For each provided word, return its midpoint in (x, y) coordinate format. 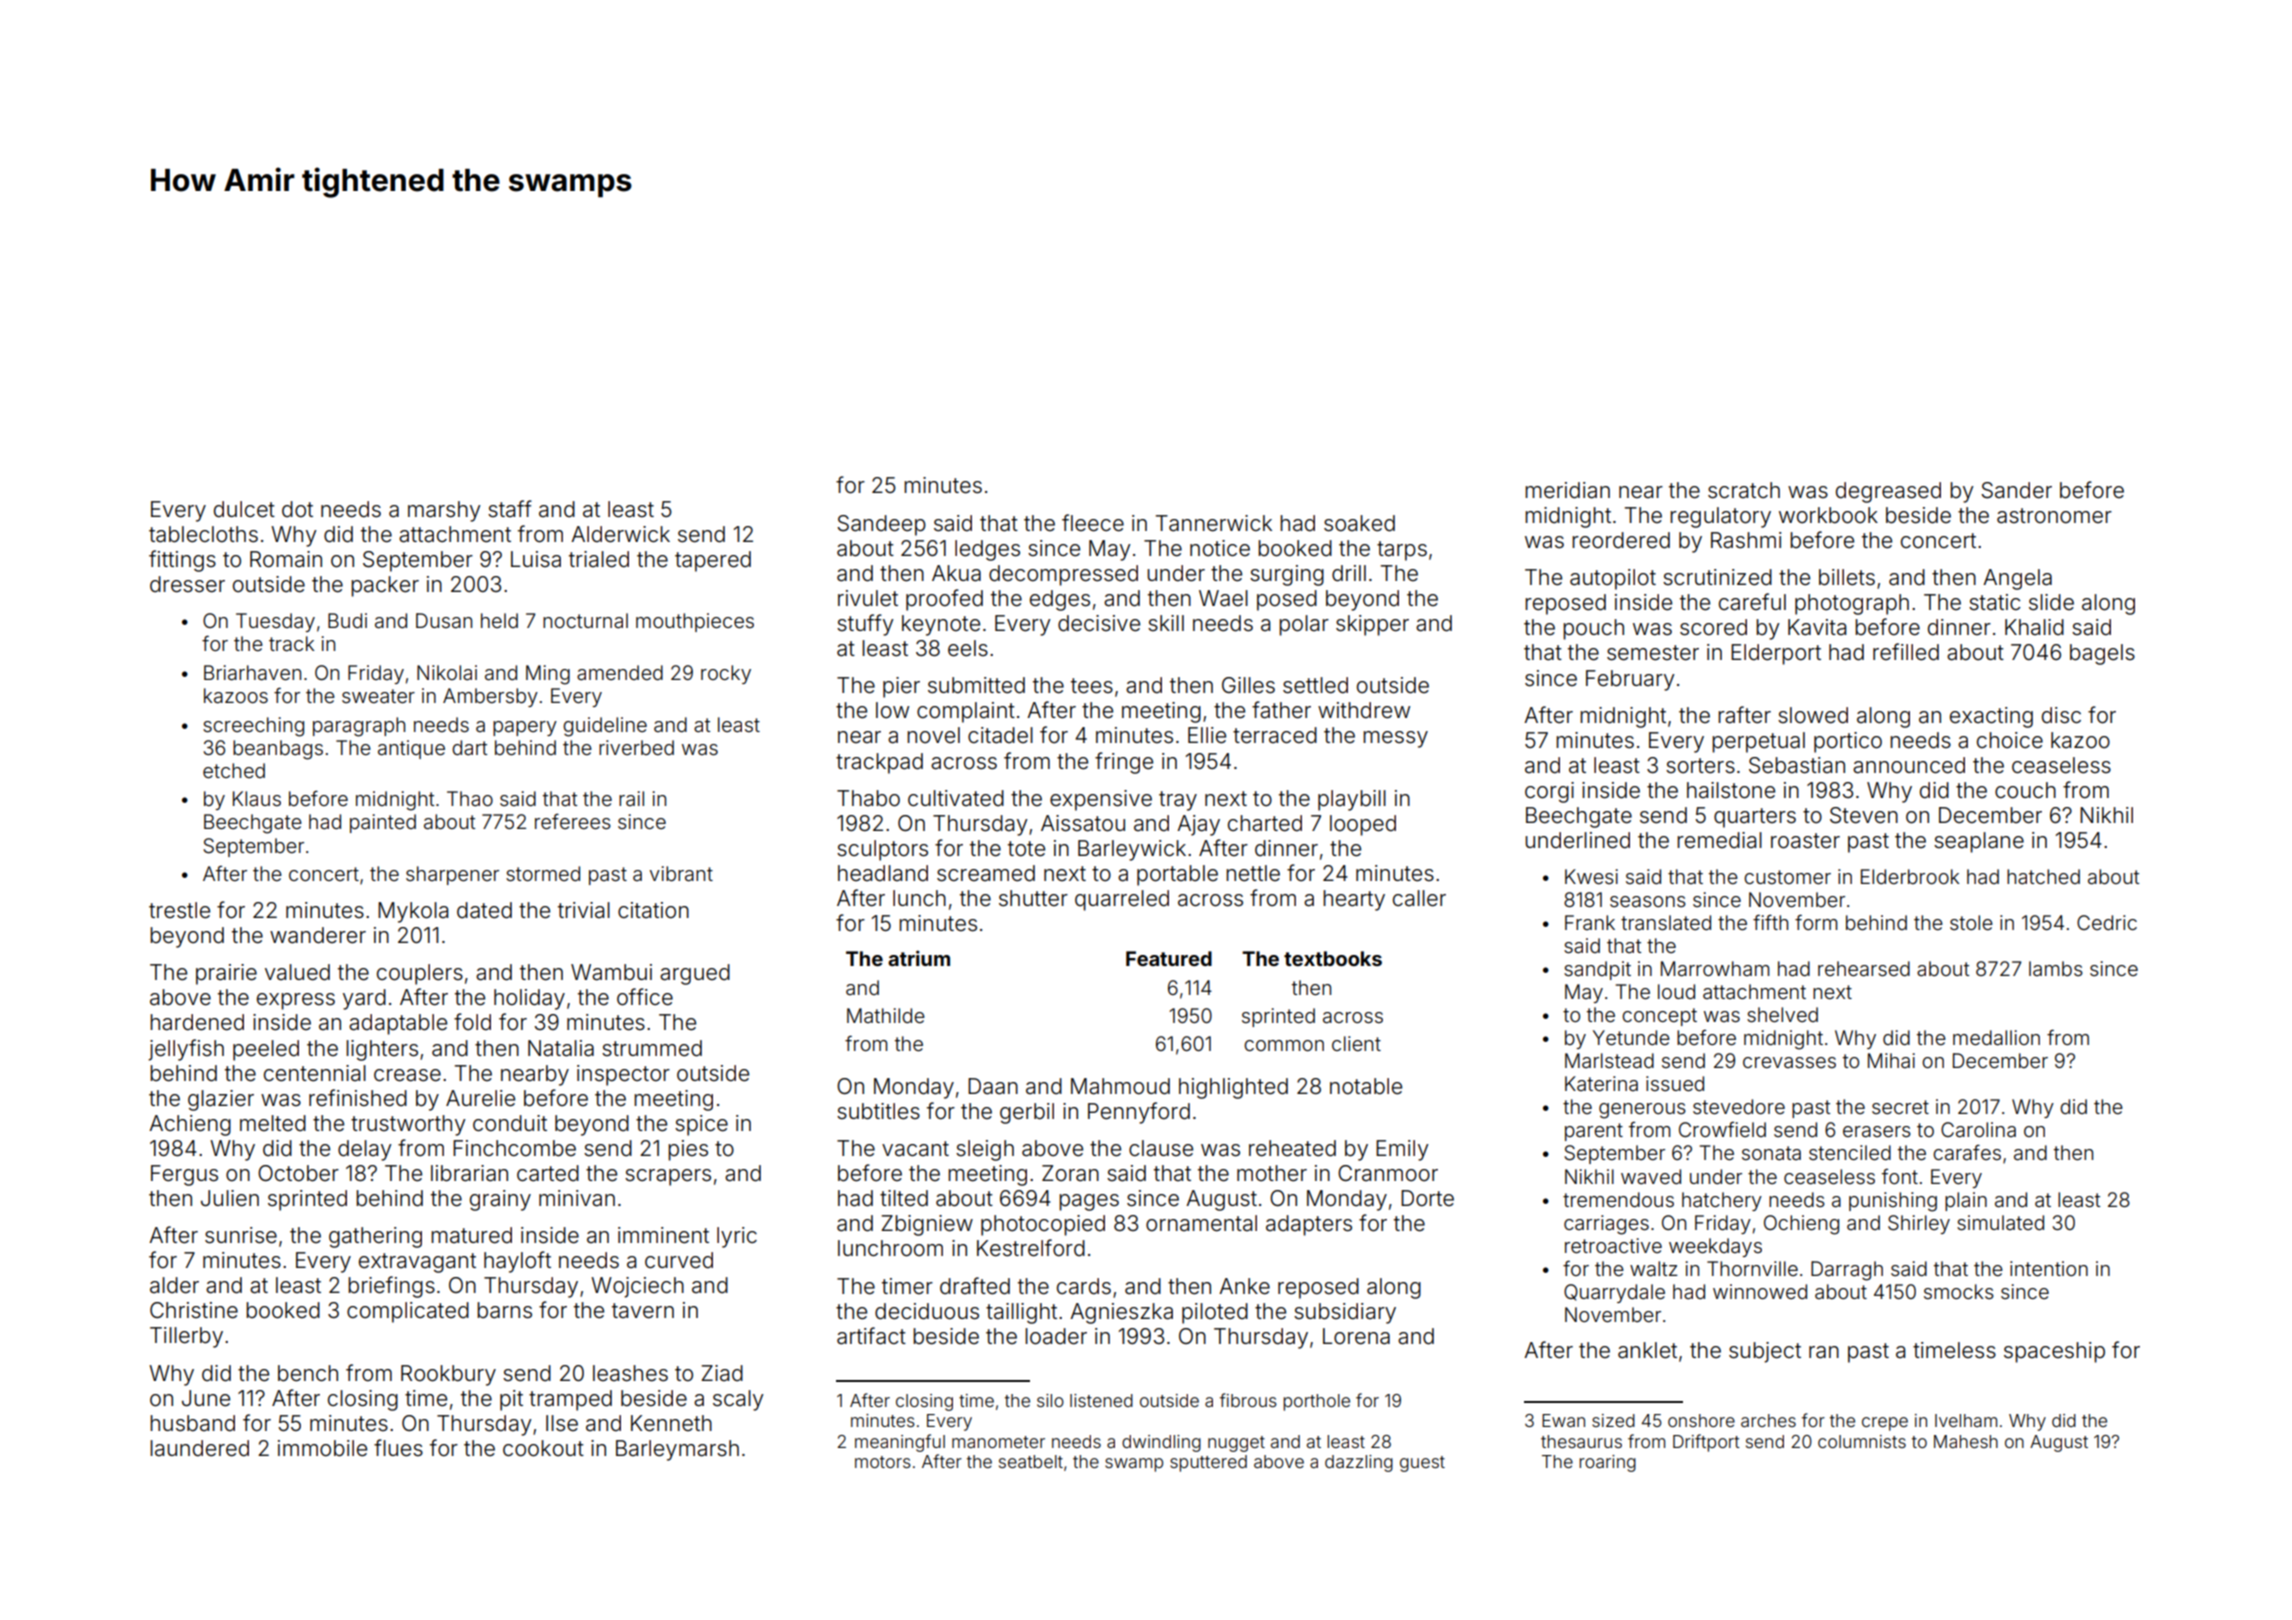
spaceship (2054, 1352)
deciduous (927, 1311)
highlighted (1233, 1088)
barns (504, 1310)
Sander (2016, 490)
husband (192, 1423)
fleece (1093, 523)
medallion (1996, 1037)
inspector (623, 1075)
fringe (1124, 763)
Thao (470, 798)
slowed (1813, 715)
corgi (1549, 792)
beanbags (278, 750)
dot (297, 509)
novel (933, 735)
